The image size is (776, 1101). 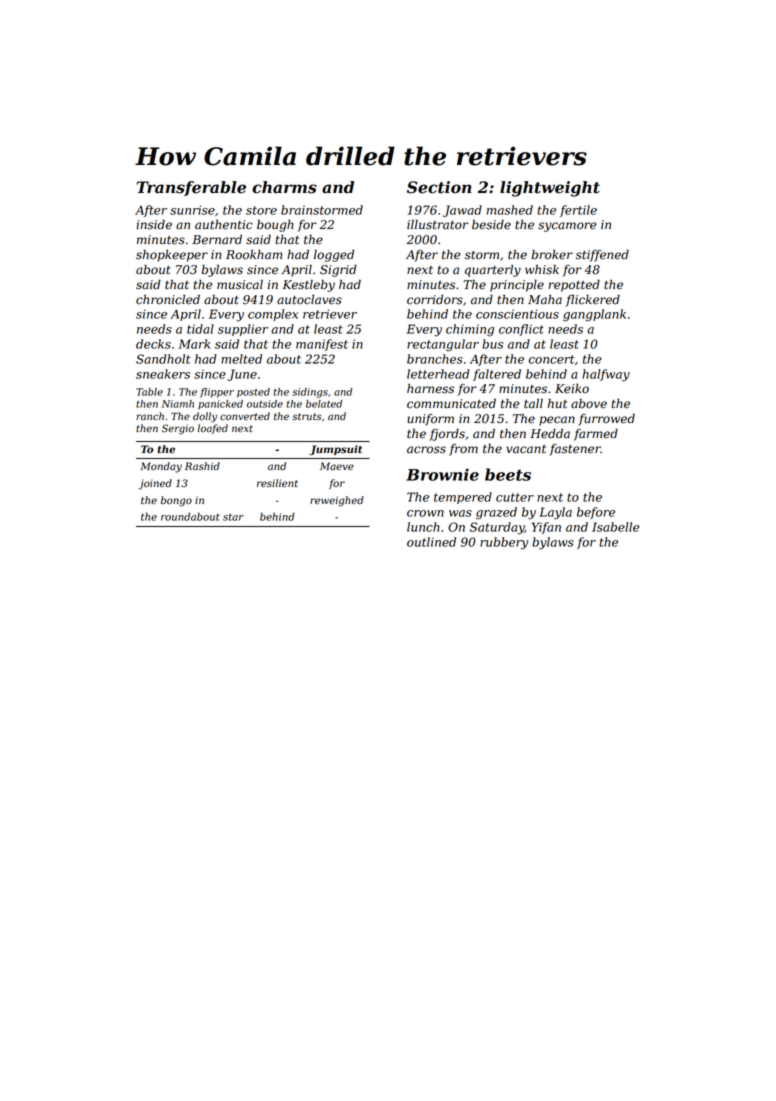 What do you see at coordinates (213, 429) in the screenshot?
I see `loafed` at bounding box center [213, 429].
